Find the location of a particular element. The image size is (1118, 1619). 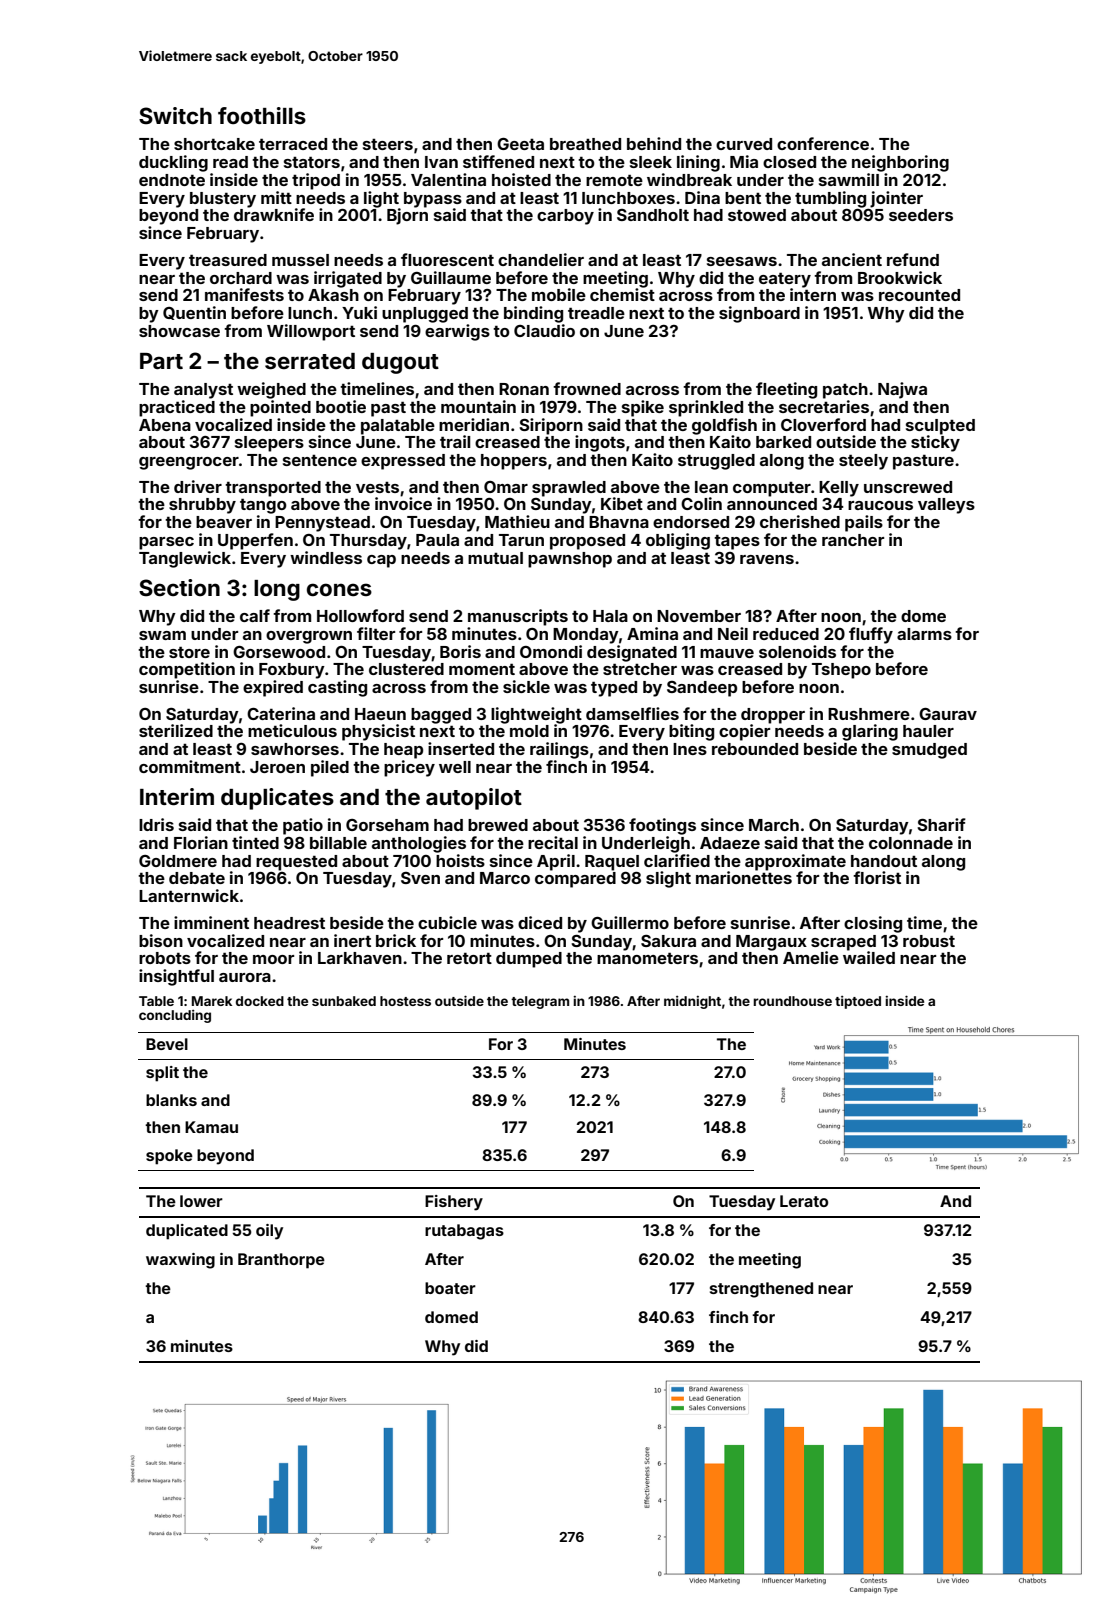

Bevel is located at coordinates (167, 1044).
